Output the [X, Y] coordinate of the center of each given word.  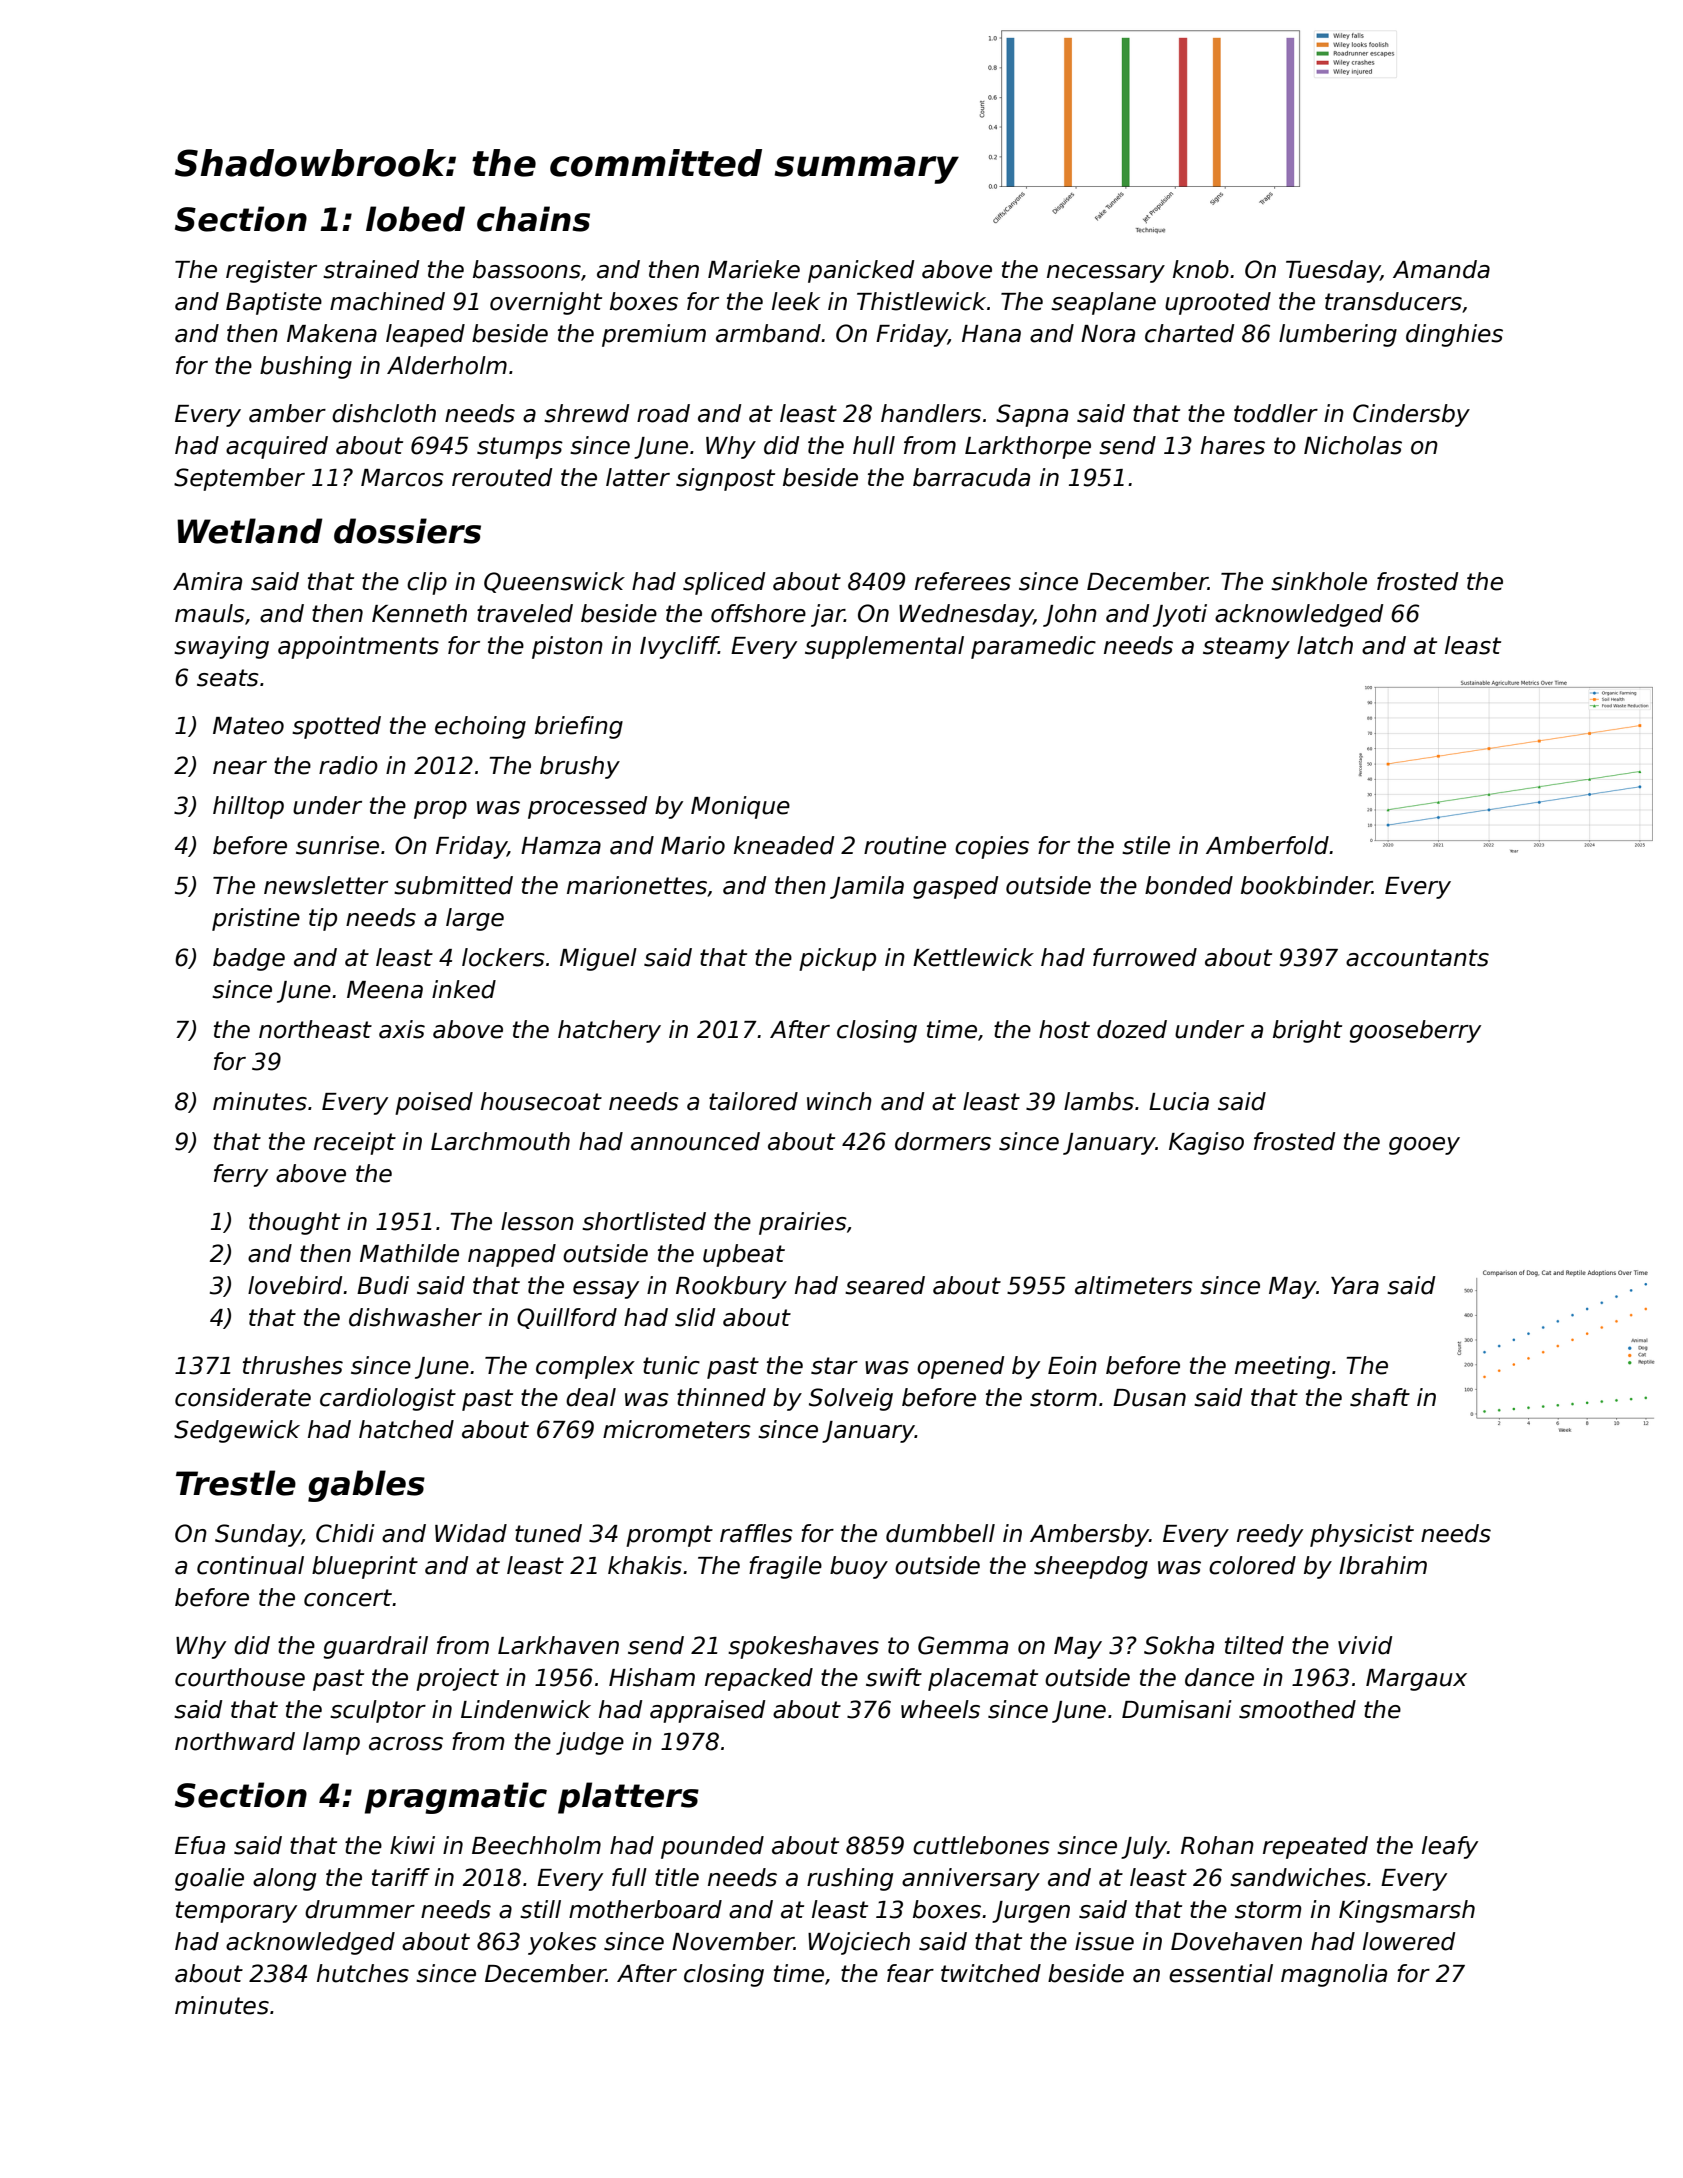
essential [1221, 1973]
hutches [363, 1973]
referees [963, 581]
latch [1325, 645]
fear [910, 1973]
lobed [415, 219]
